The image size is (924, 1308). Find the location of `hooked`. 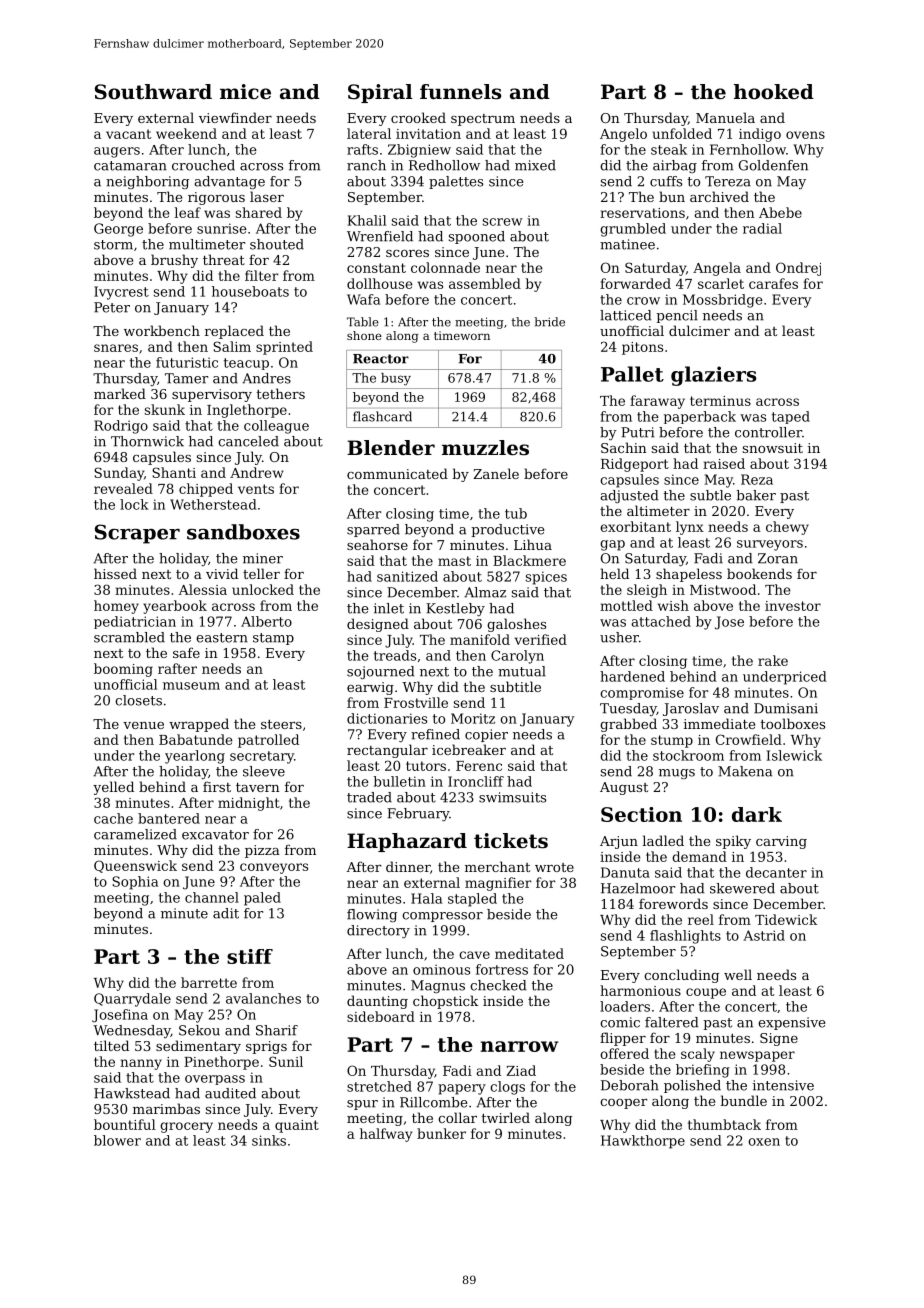

hooked is located at coordinates (774, 92).
